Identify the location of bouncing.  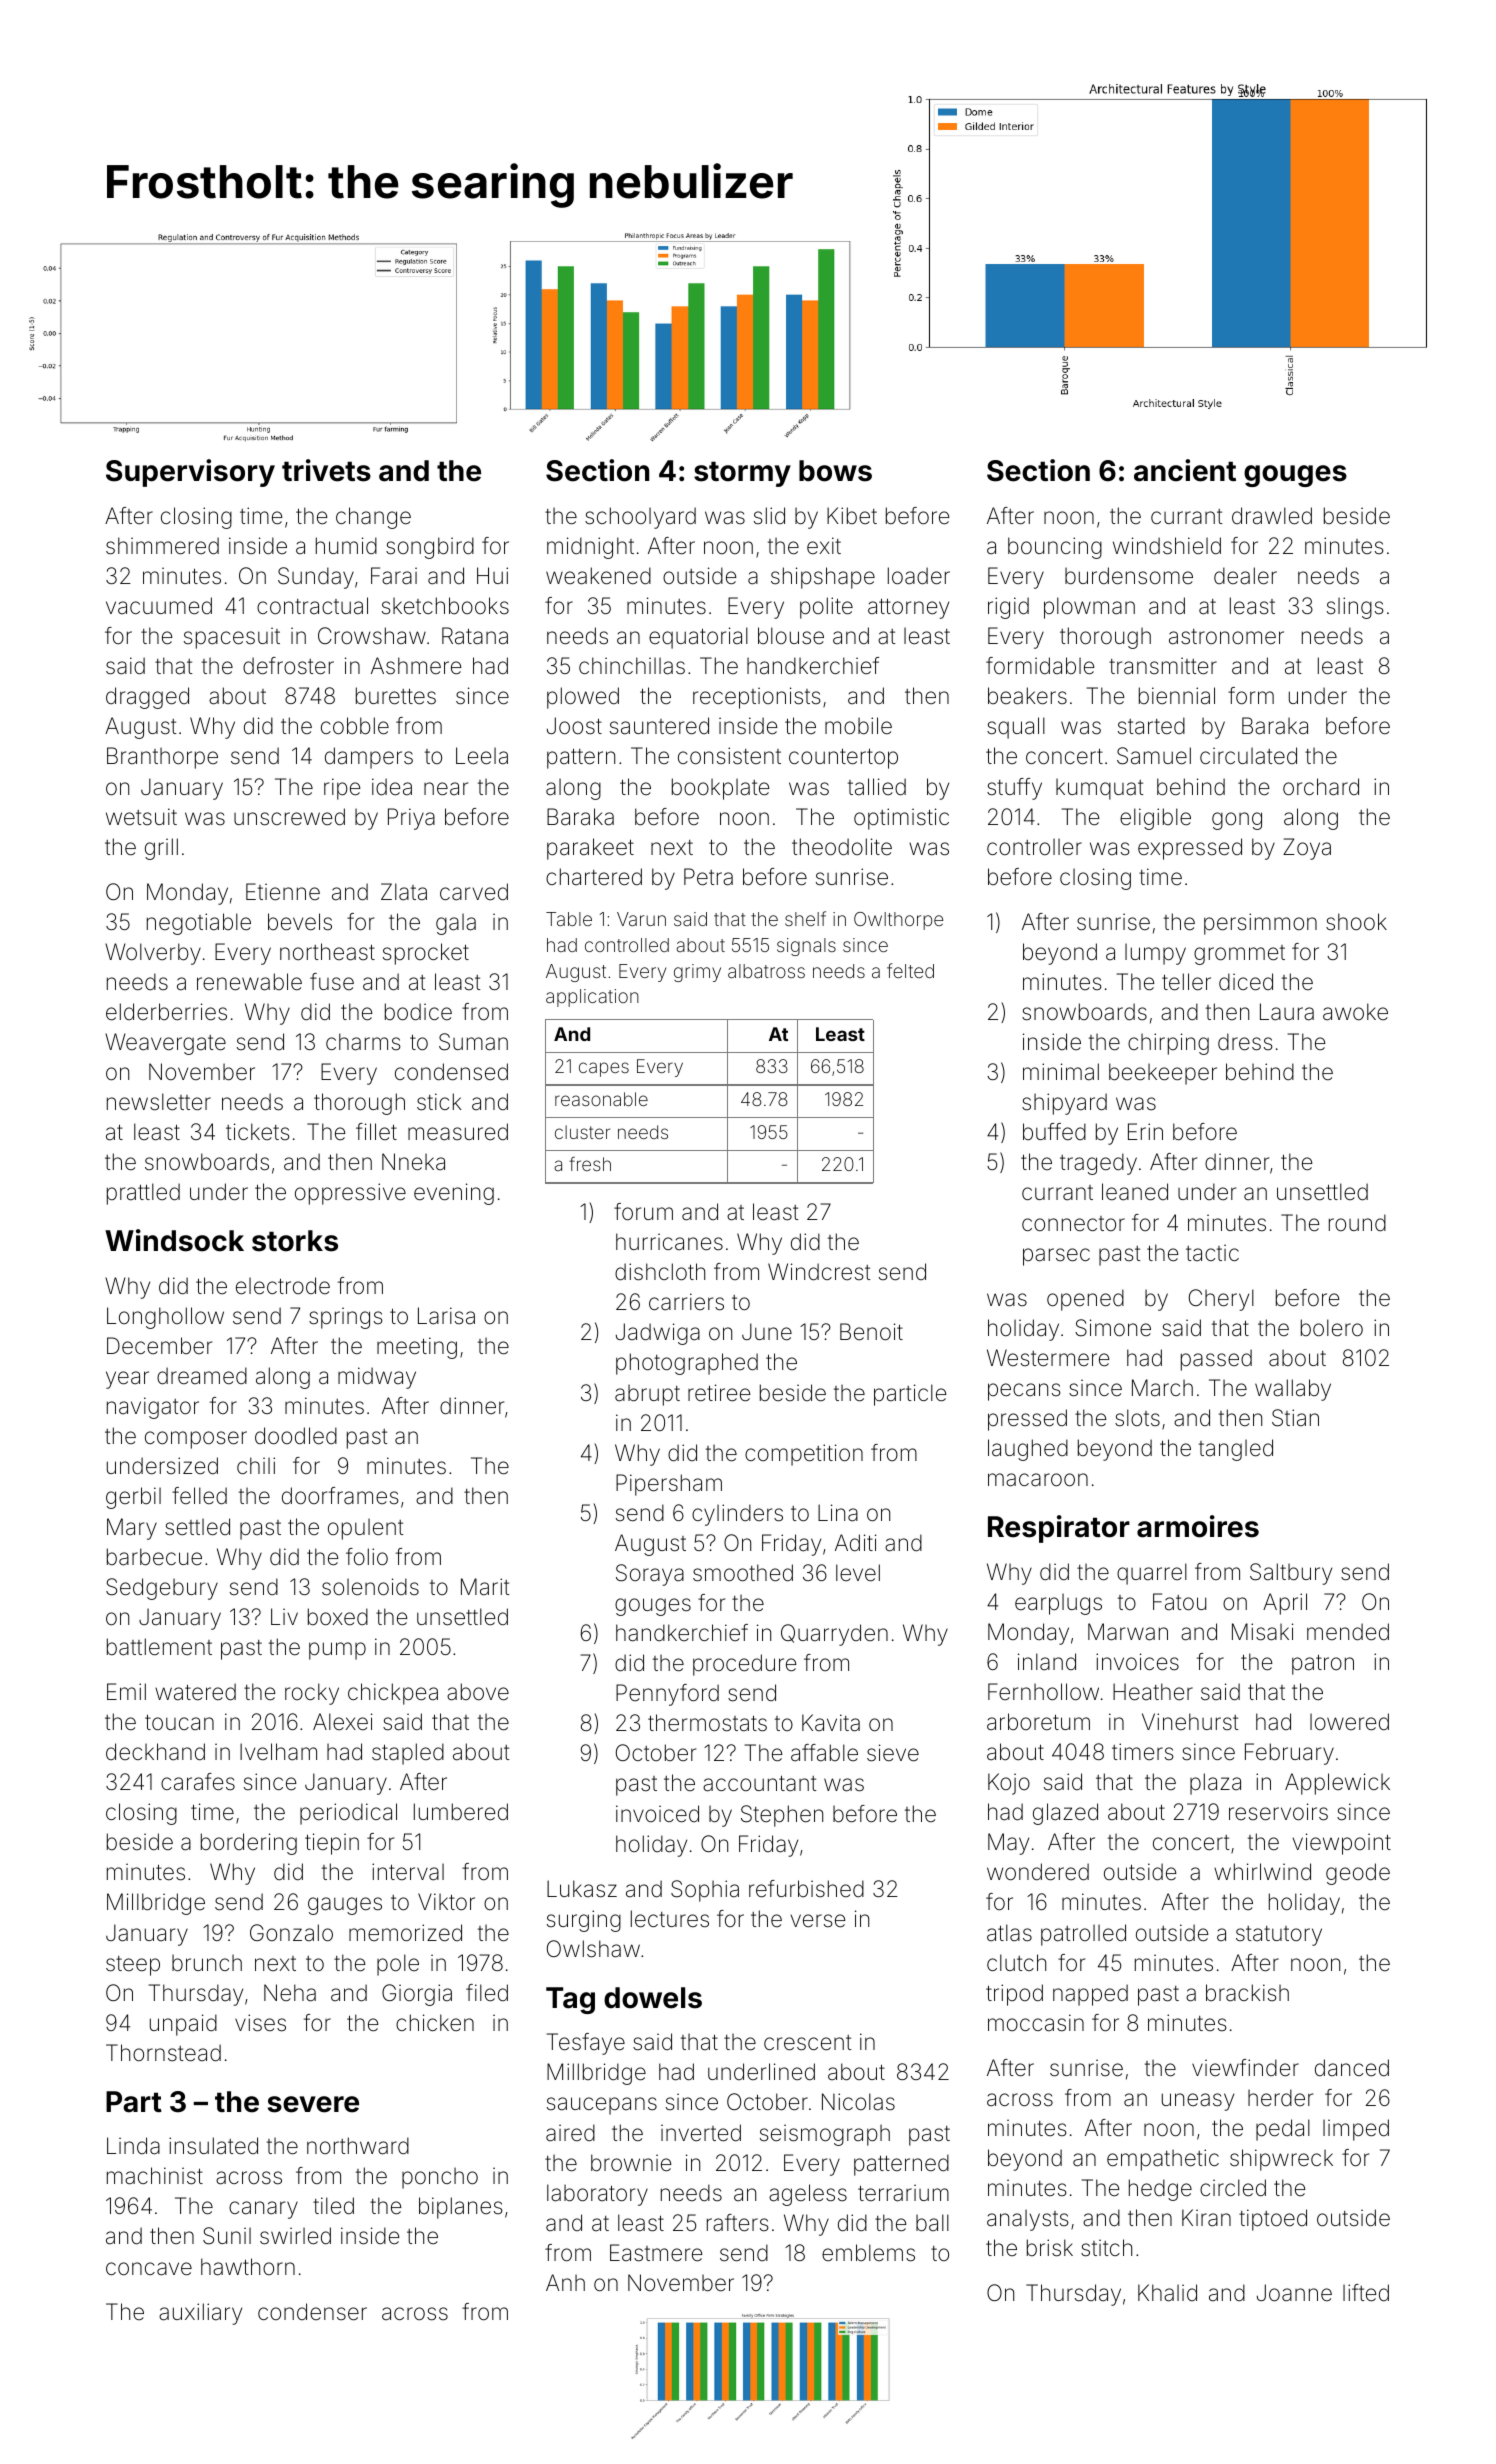
(1055, 548).
